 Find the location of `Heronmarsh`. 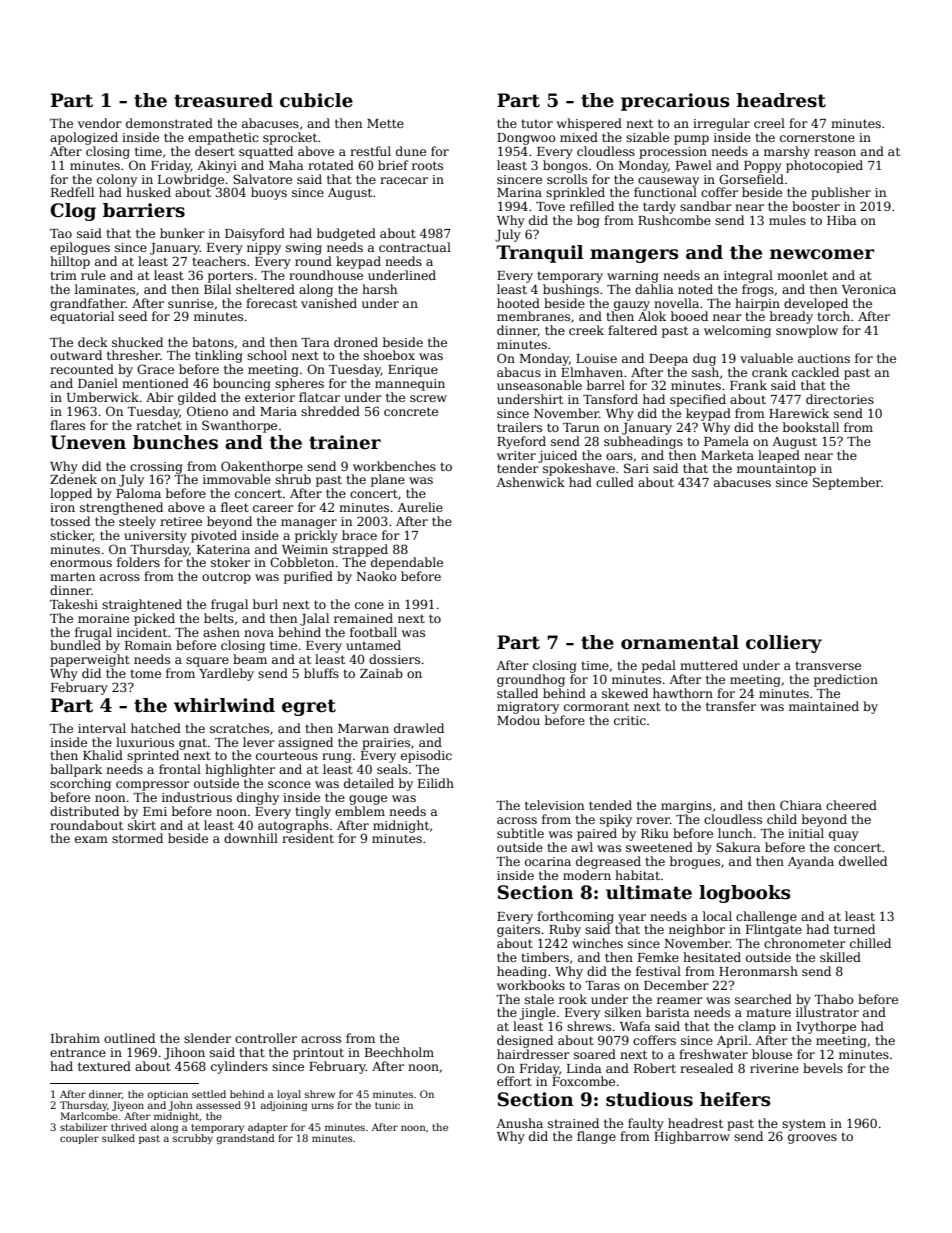

Heronmarsh is located at coordinates (758, 971).
